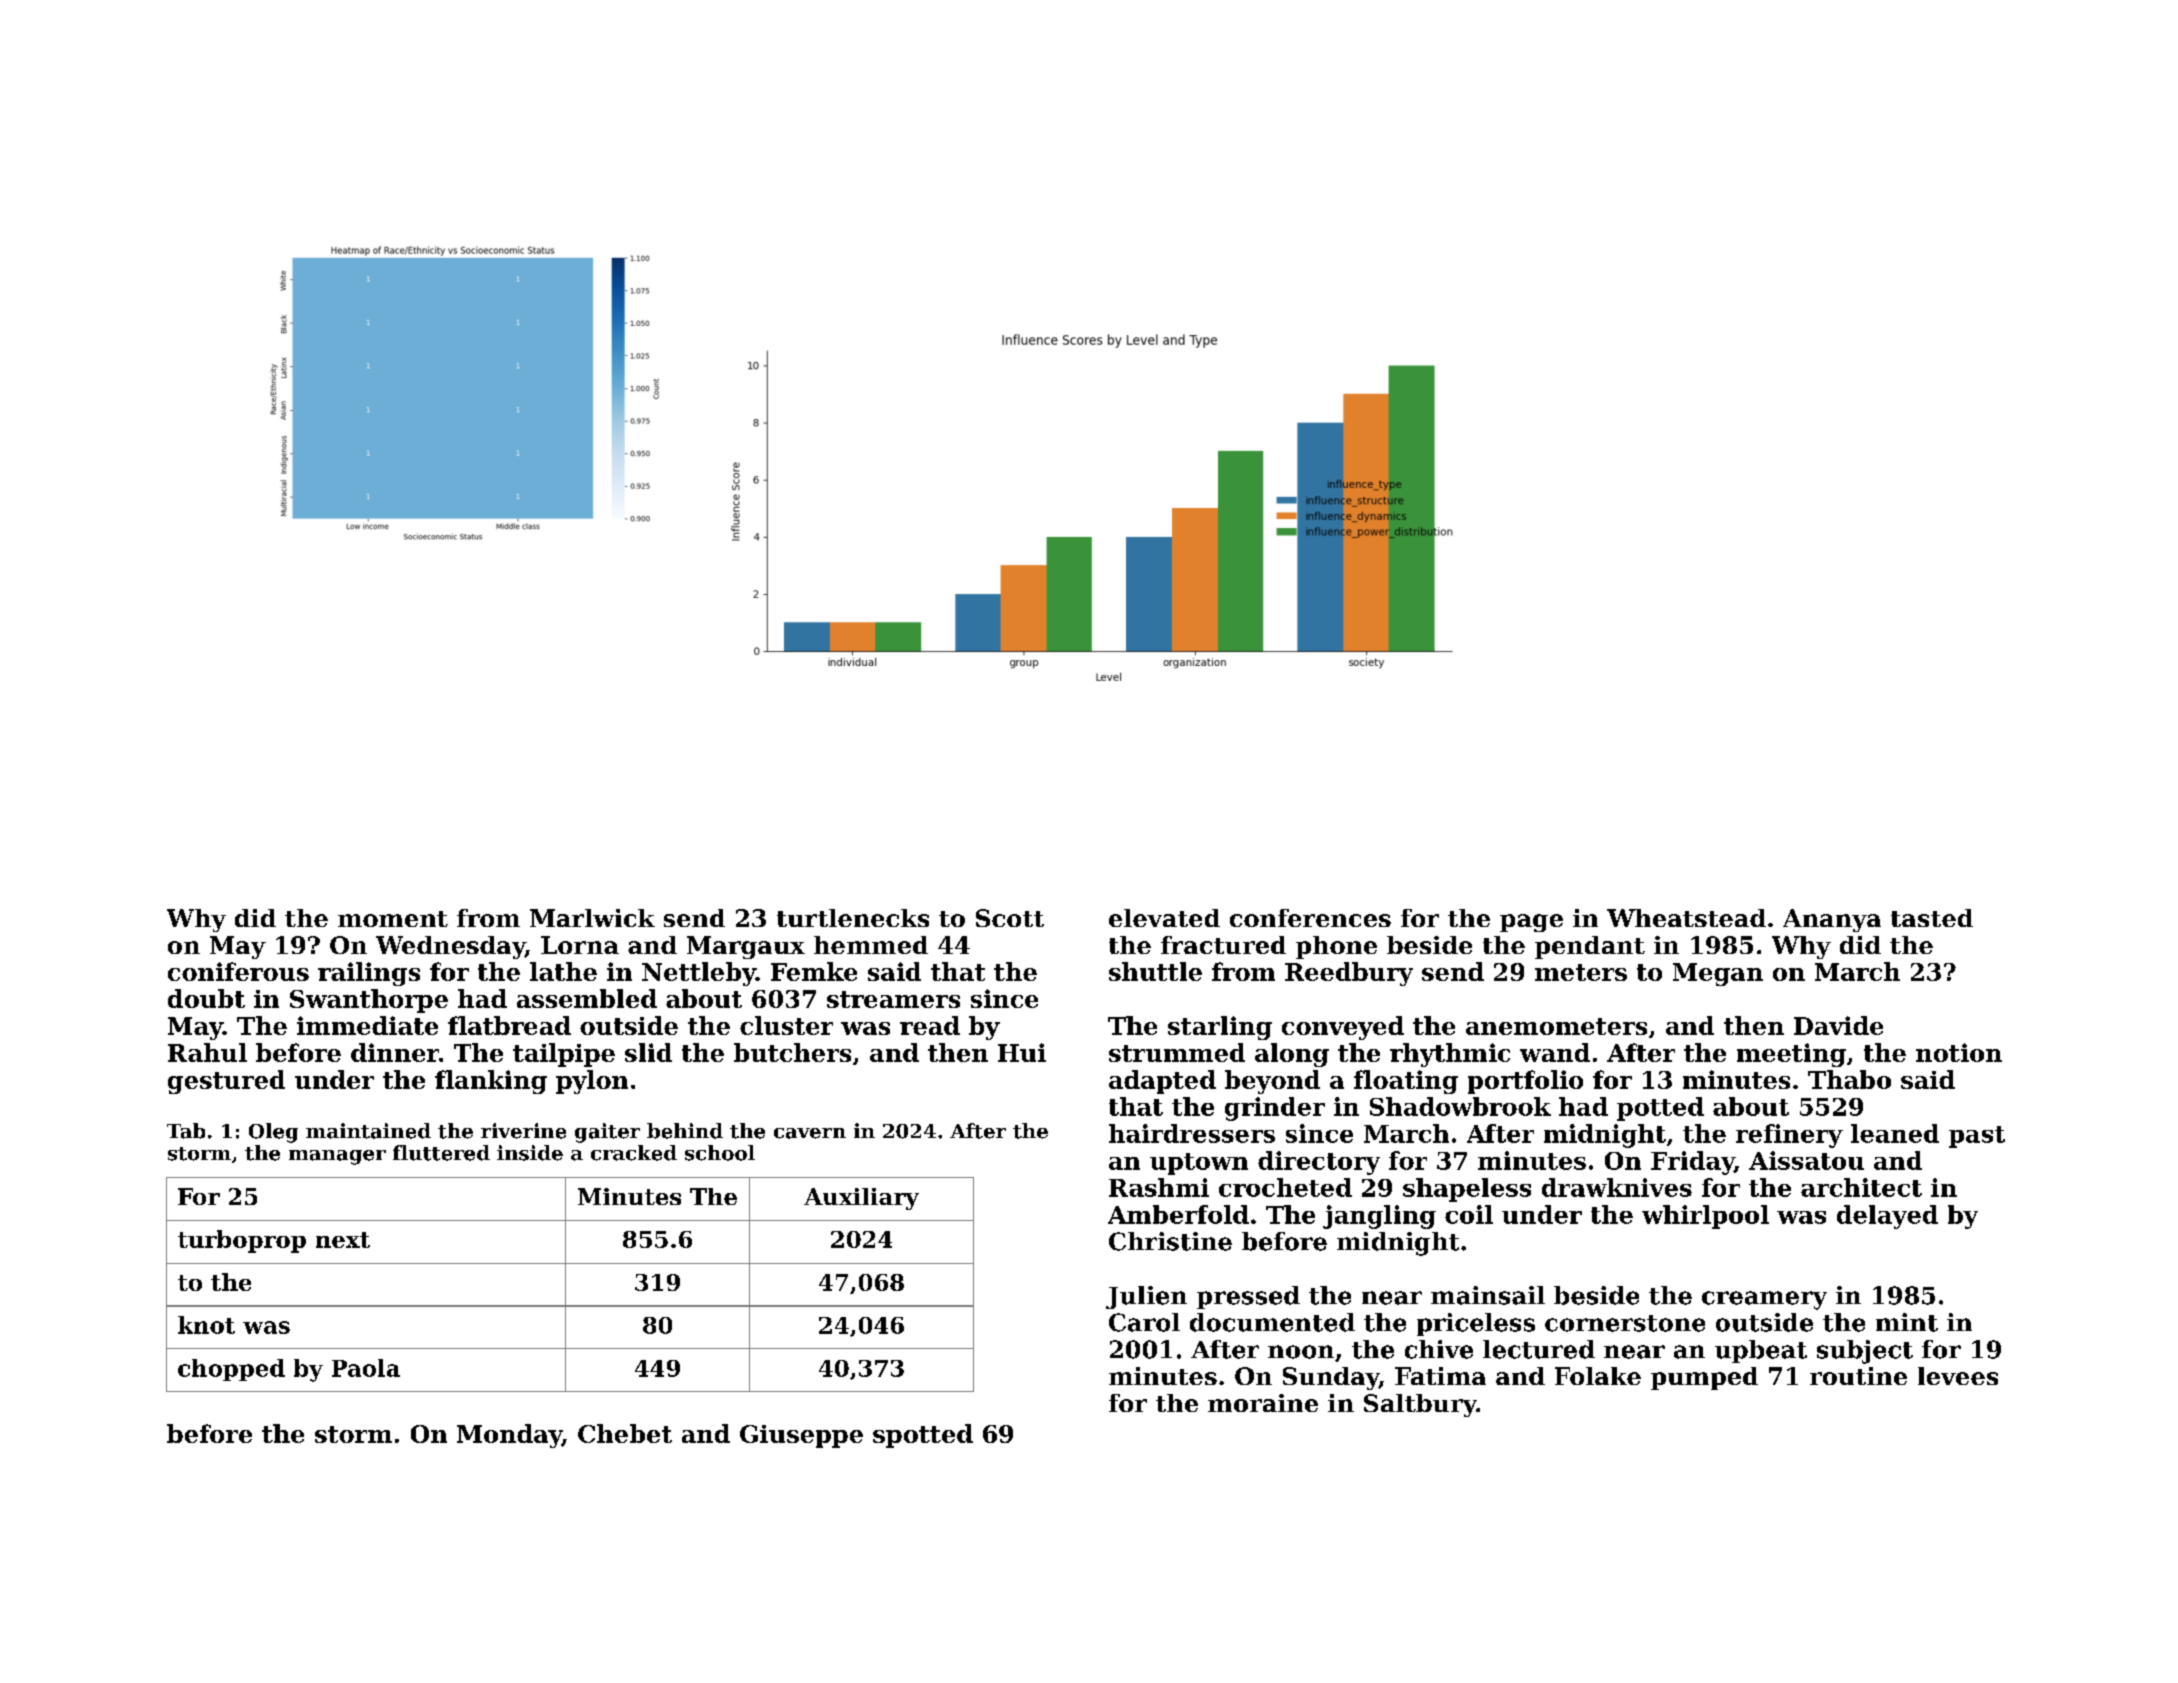 This document has height=1683, width=2178. I want to click on coil, so click(1469, 1214).
